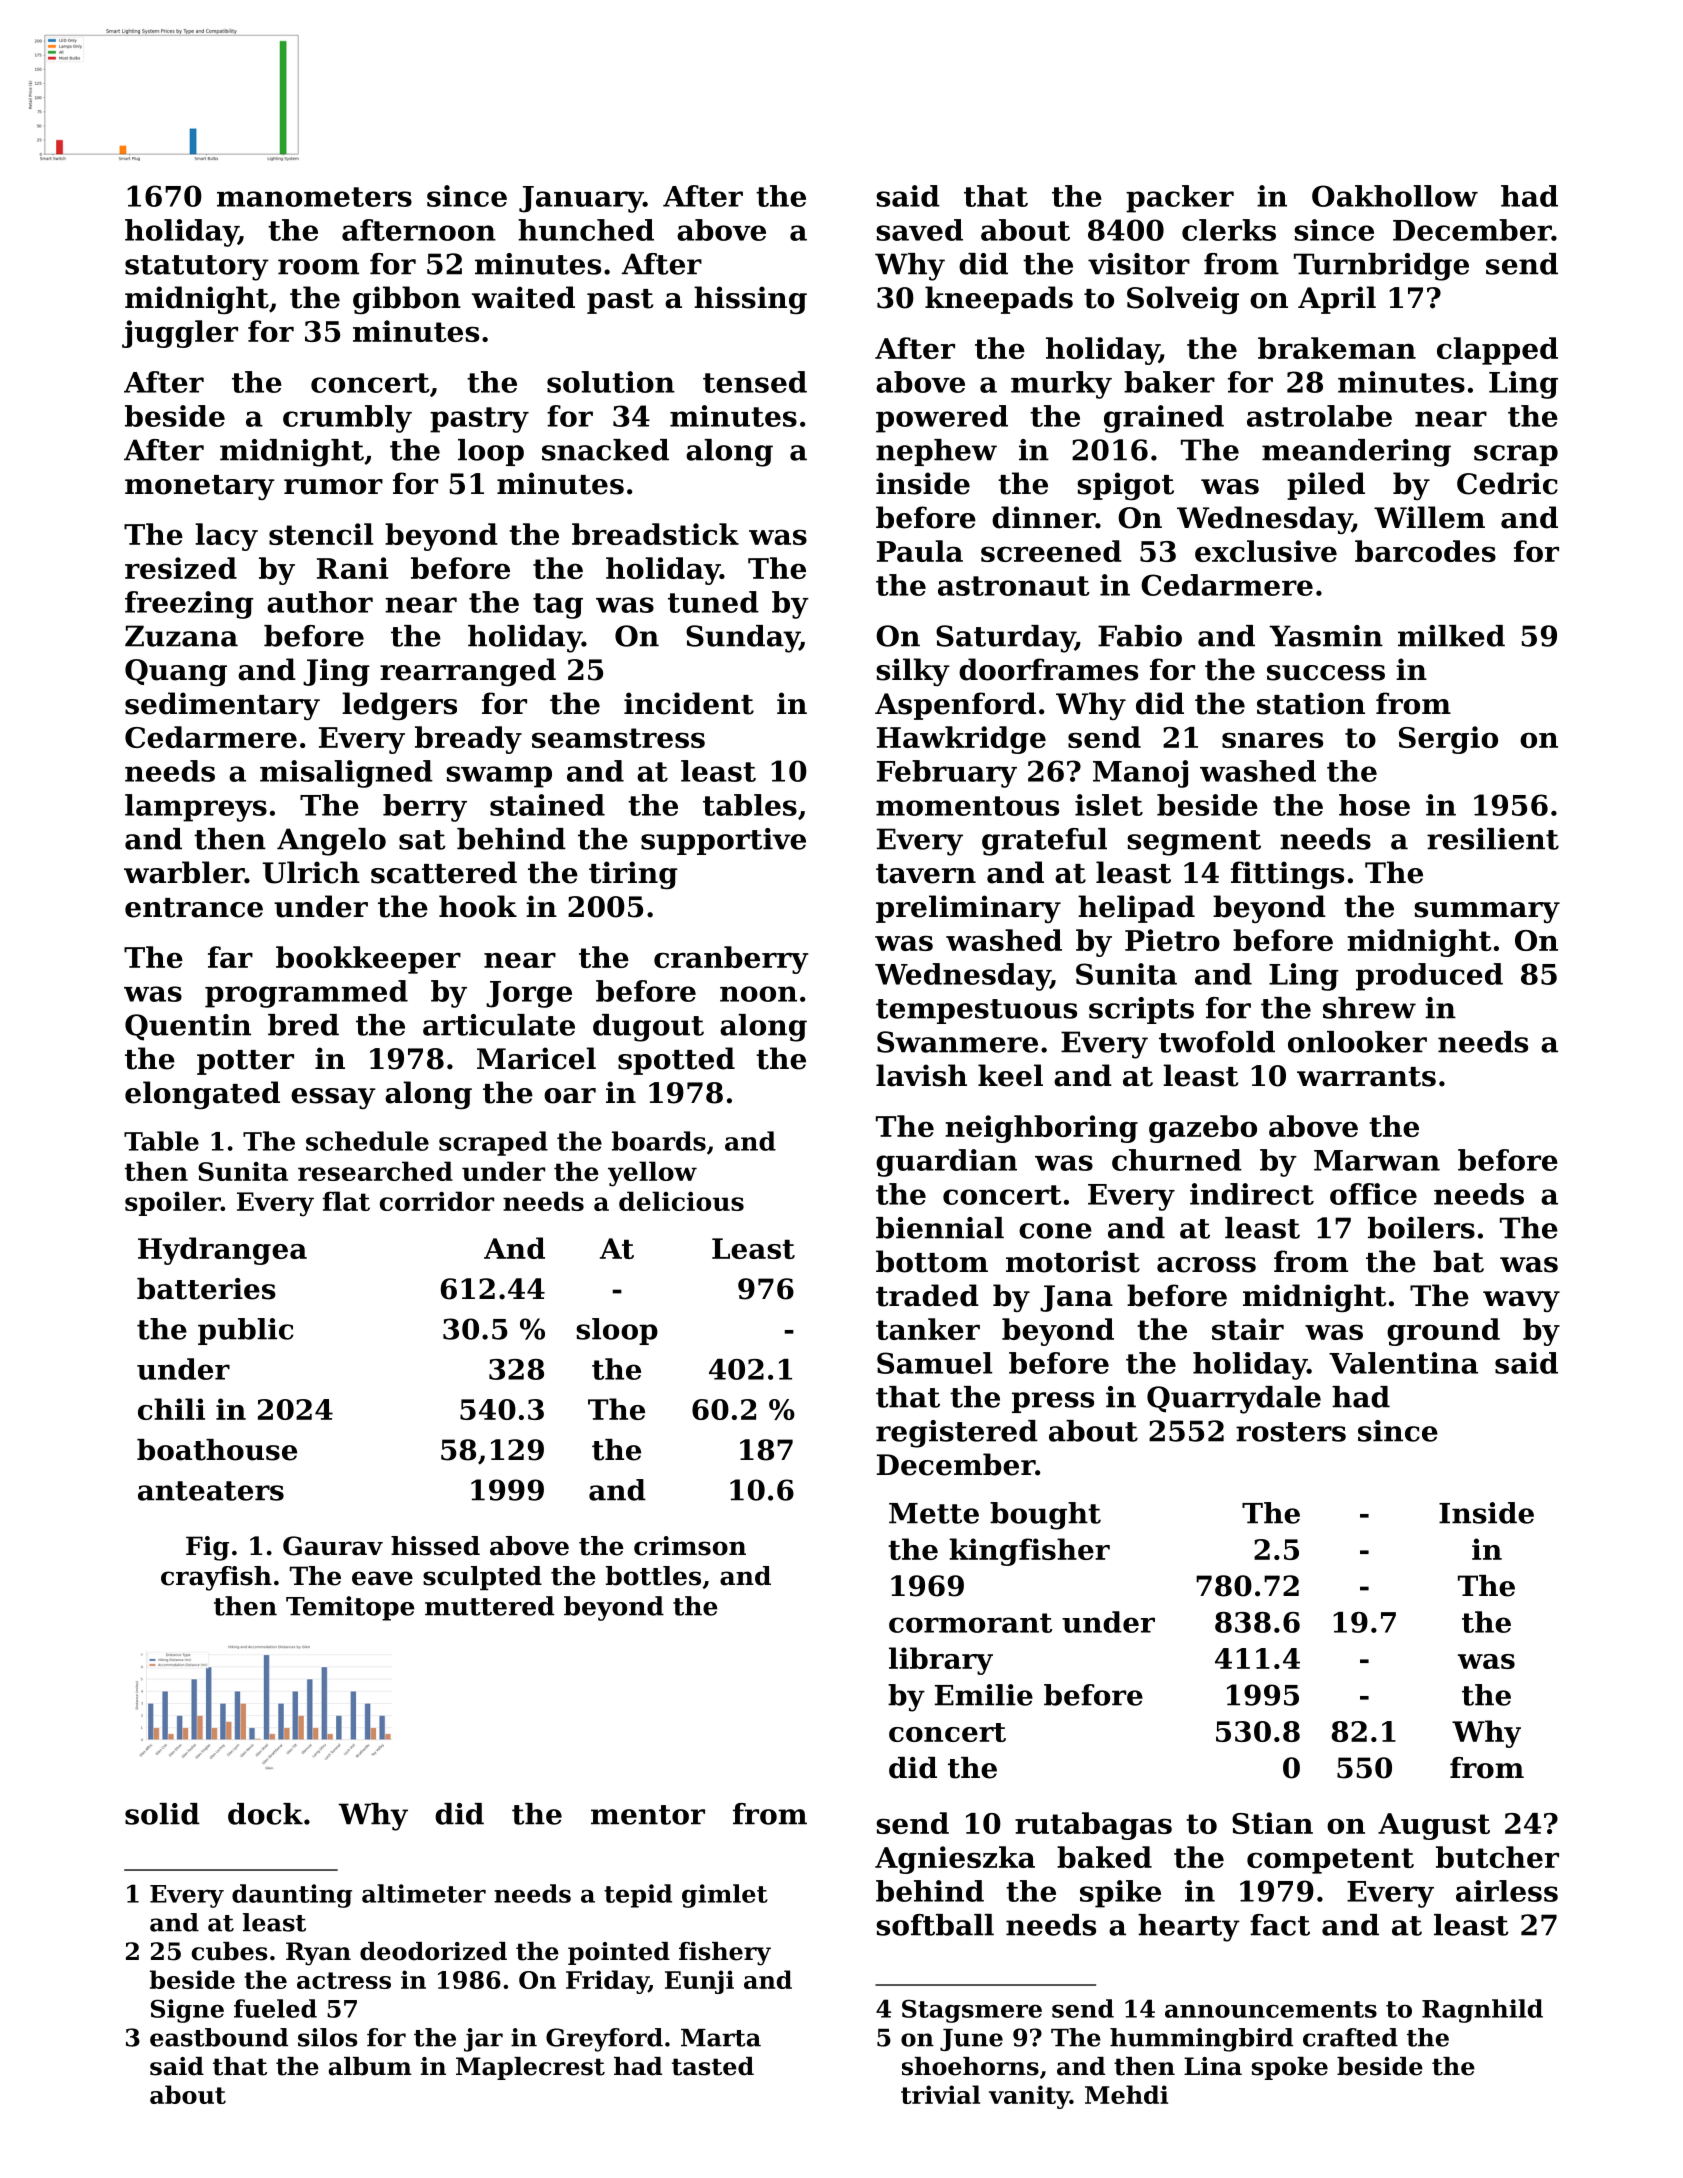 This document has height=2178, width=1683. I want to click on tensed, so click(755, 382).
